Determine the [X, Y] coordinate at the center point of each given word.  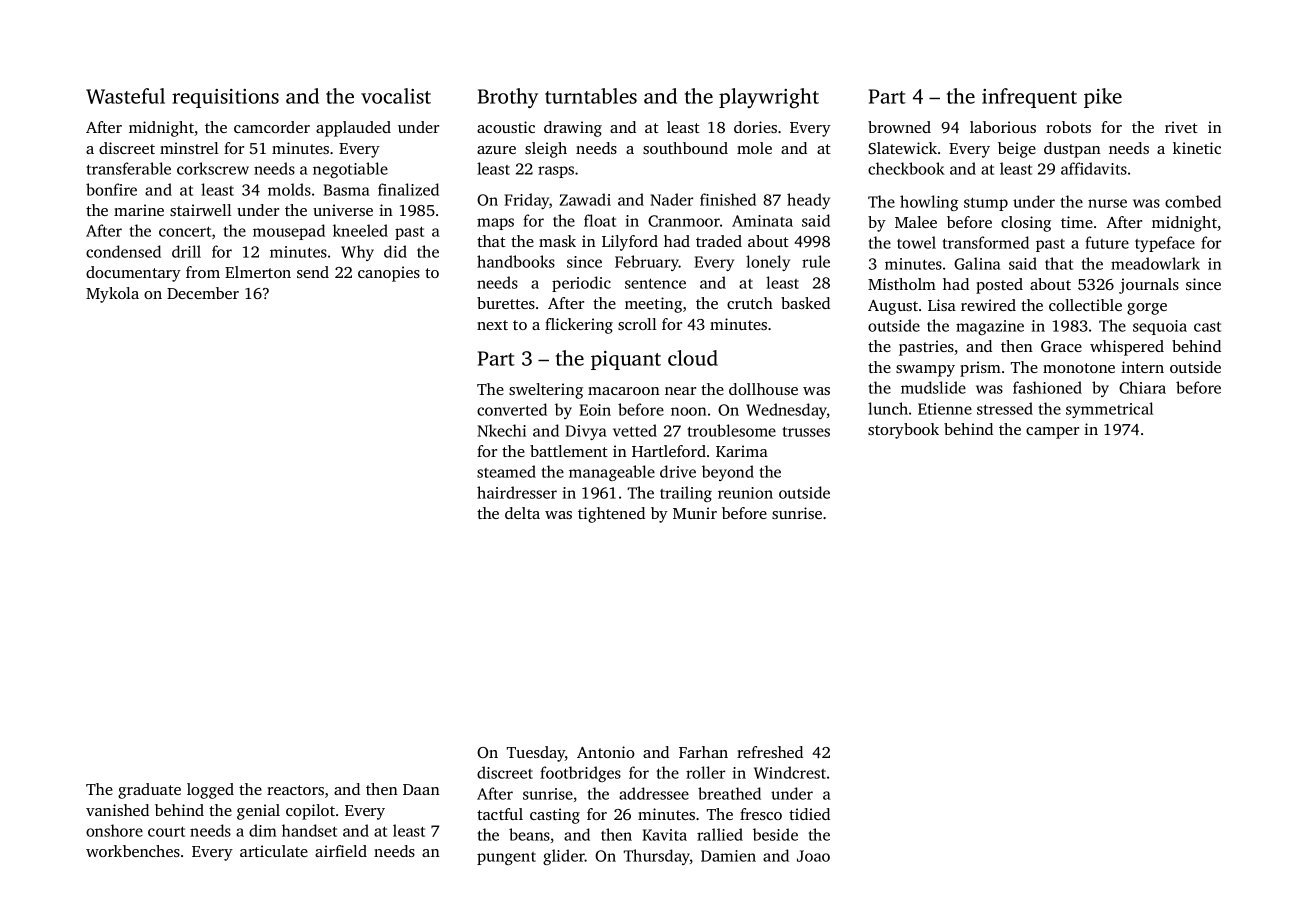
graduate [149, 791]
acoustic [506, 127]
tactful [500, 814]
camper [1052, 433]
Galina [977, 263]
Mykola [112, 295]
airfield [341, 851]
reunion [745, 493]
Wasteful [125, 96]
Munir [695, 513]
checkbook [906, 168]
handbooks [516, 261]
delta [522, 513]
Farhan [703, 752]
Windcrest [790, 772]
